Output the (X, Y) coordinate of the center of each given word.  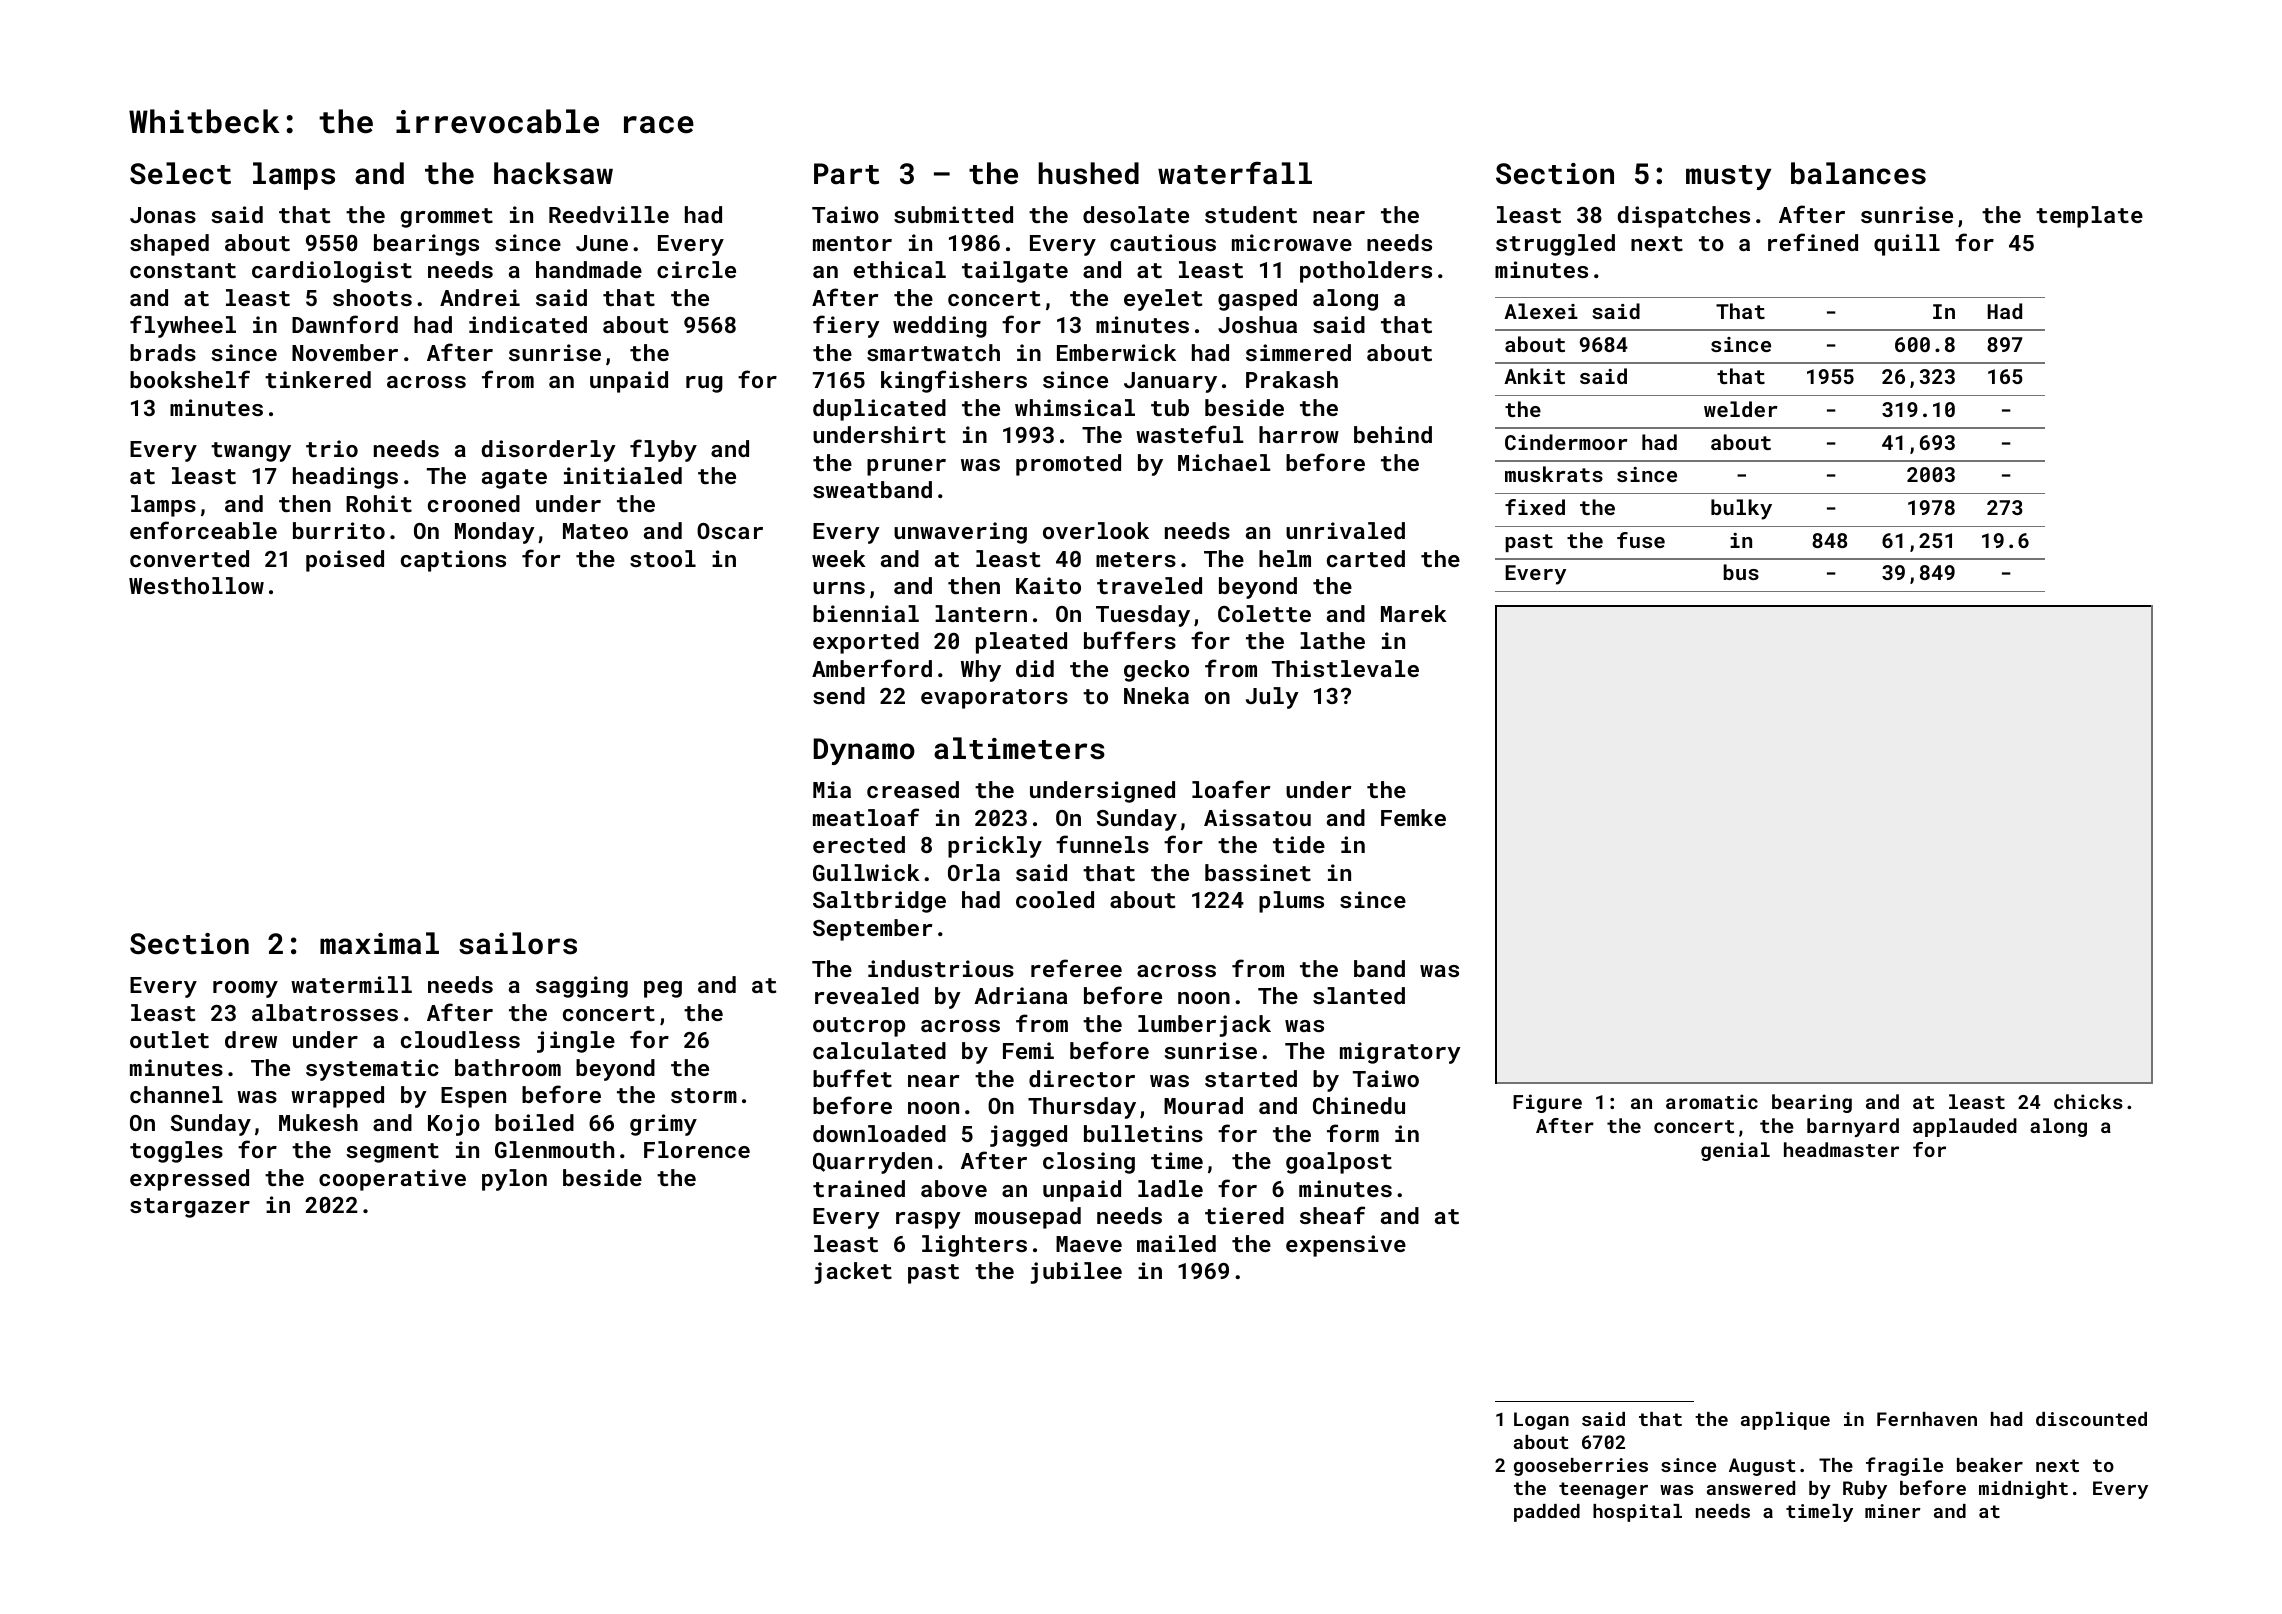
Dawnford (345, 324)
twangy (251, 452)
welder (1741, 409)
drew (251, 1039)
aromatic (1712, 1101)
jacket (853, 1273)
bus (1741, 572)
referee (1076, 968)
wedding (940, 327)
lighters (974, 1246)
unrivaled (1345, 530)
